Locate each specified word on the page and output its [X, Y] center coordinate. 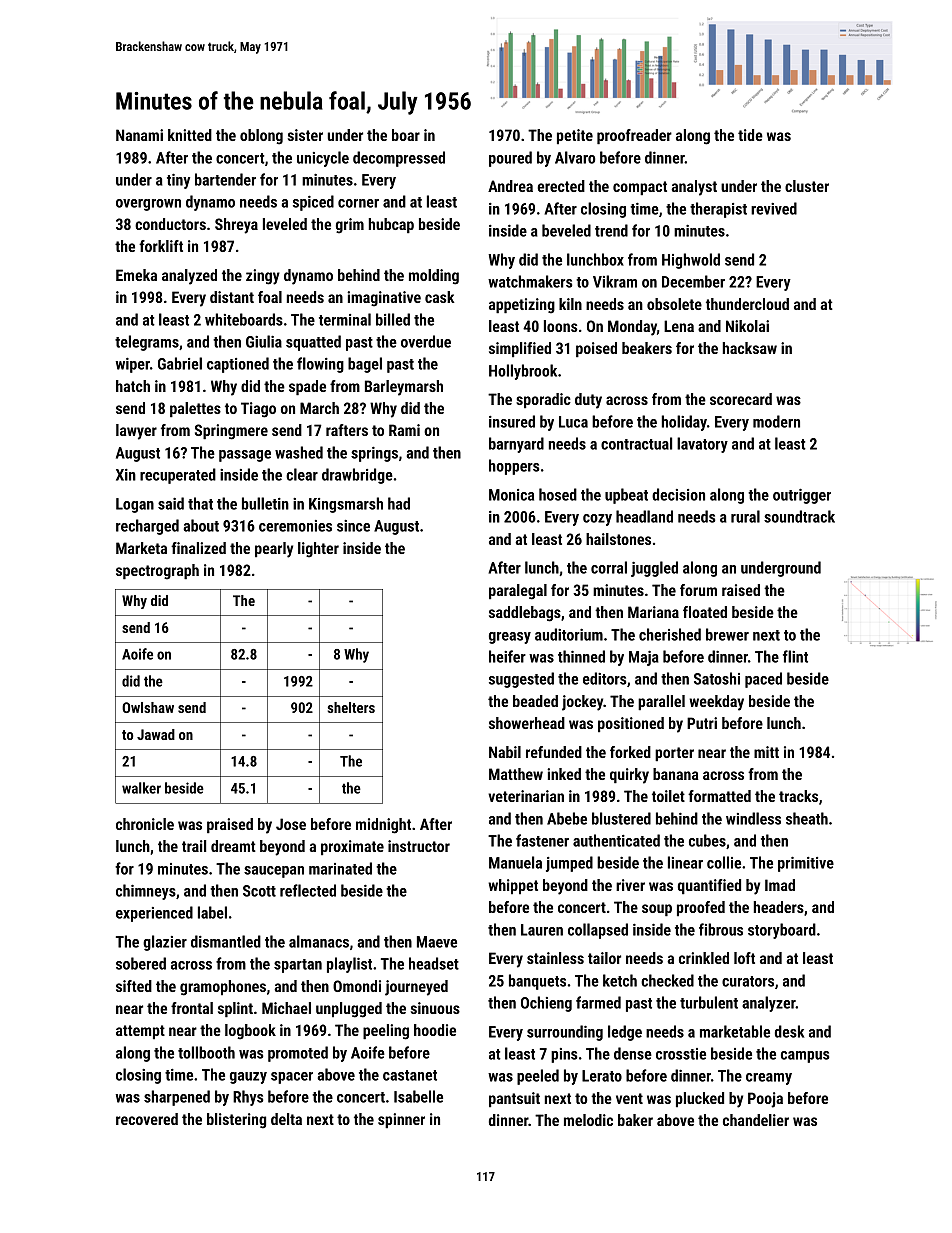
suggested [521, 680]
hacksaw [750, 348]
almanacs [319, 941]
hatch [133, 386]
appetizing [522, 306]
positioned [631, 724]
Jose [291, 824]
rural [745, 516]
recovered [147, 1119]
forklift [161, 246]
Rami [404, 430]
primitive [806, 864]
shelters [351, 707]
